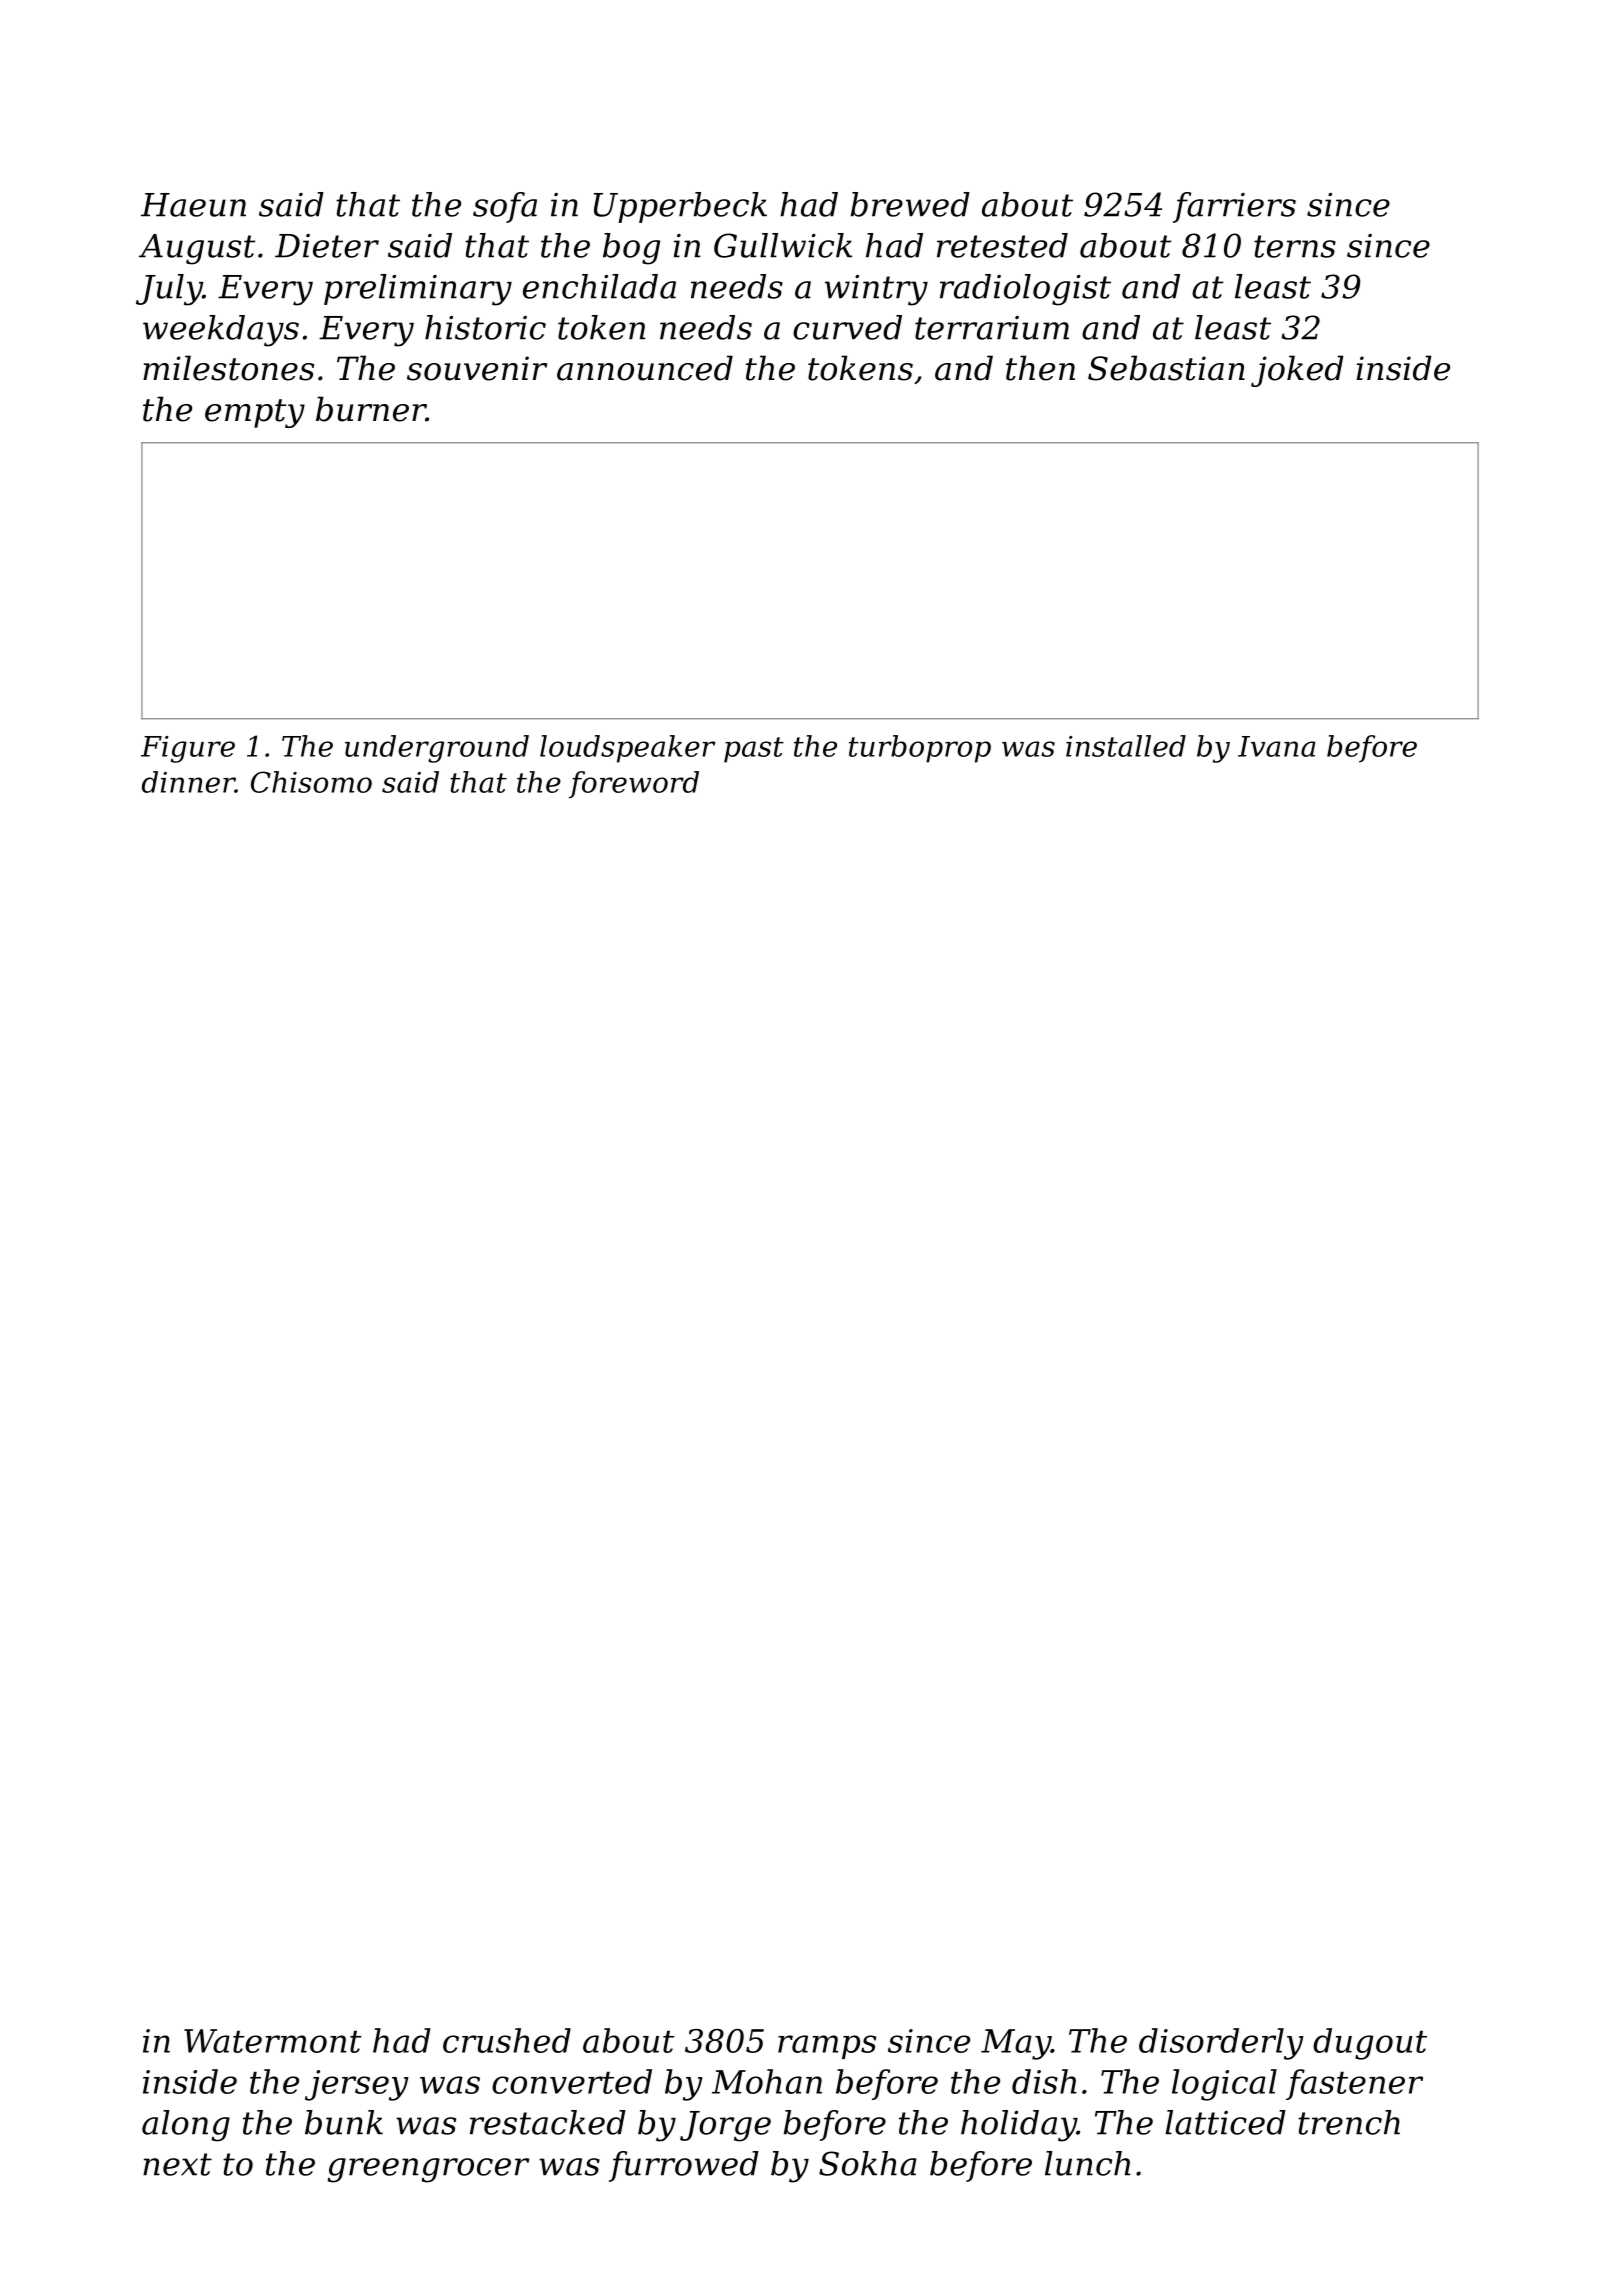  Describe the element at coordinates (311, 782) in the page. I see `Chisomo` at that location.
